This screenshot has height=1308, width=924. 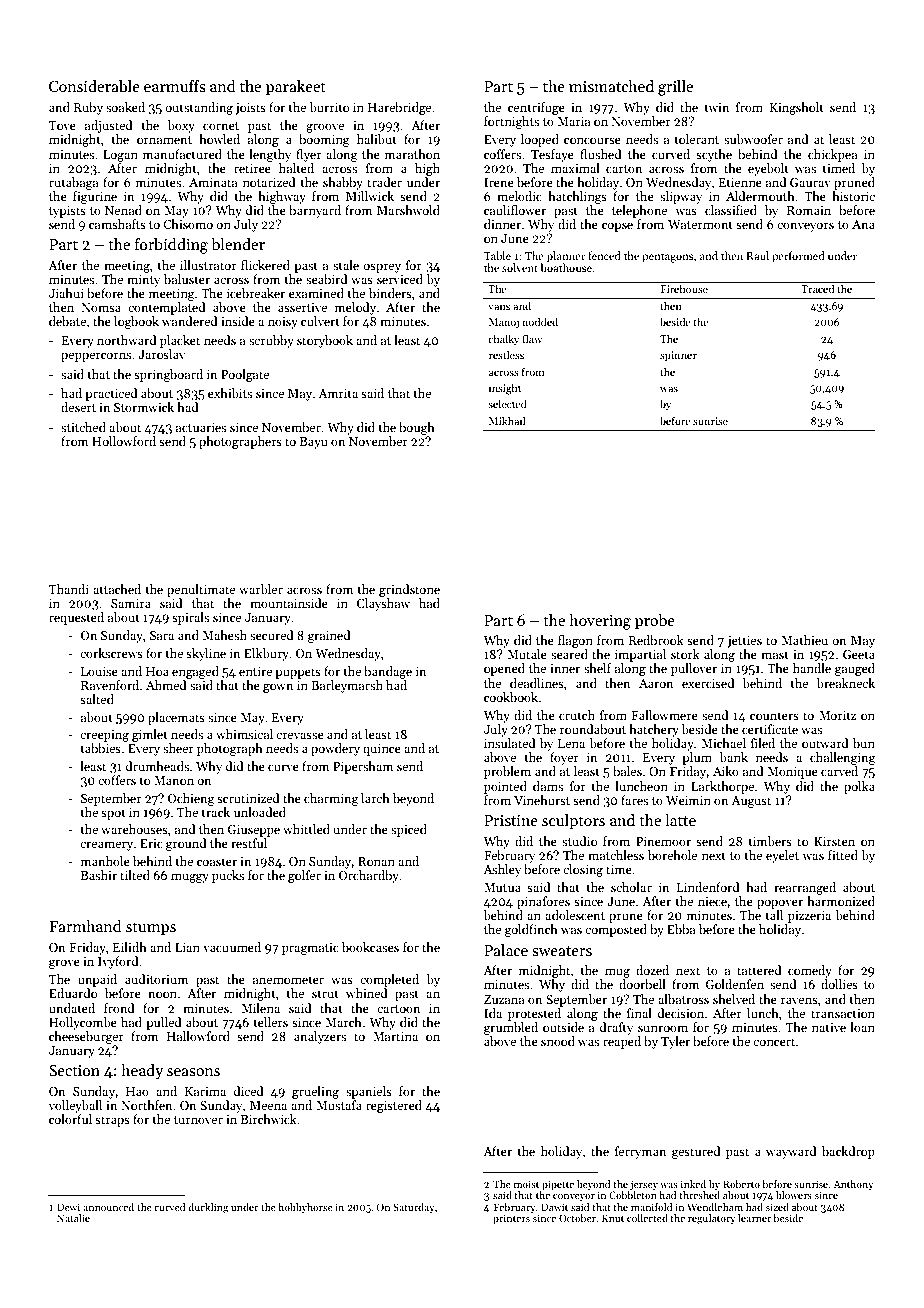 What do you see at coordinates (611, 86) in the screenshot?
I see `mismatched` at bounding box center [611, 86].
